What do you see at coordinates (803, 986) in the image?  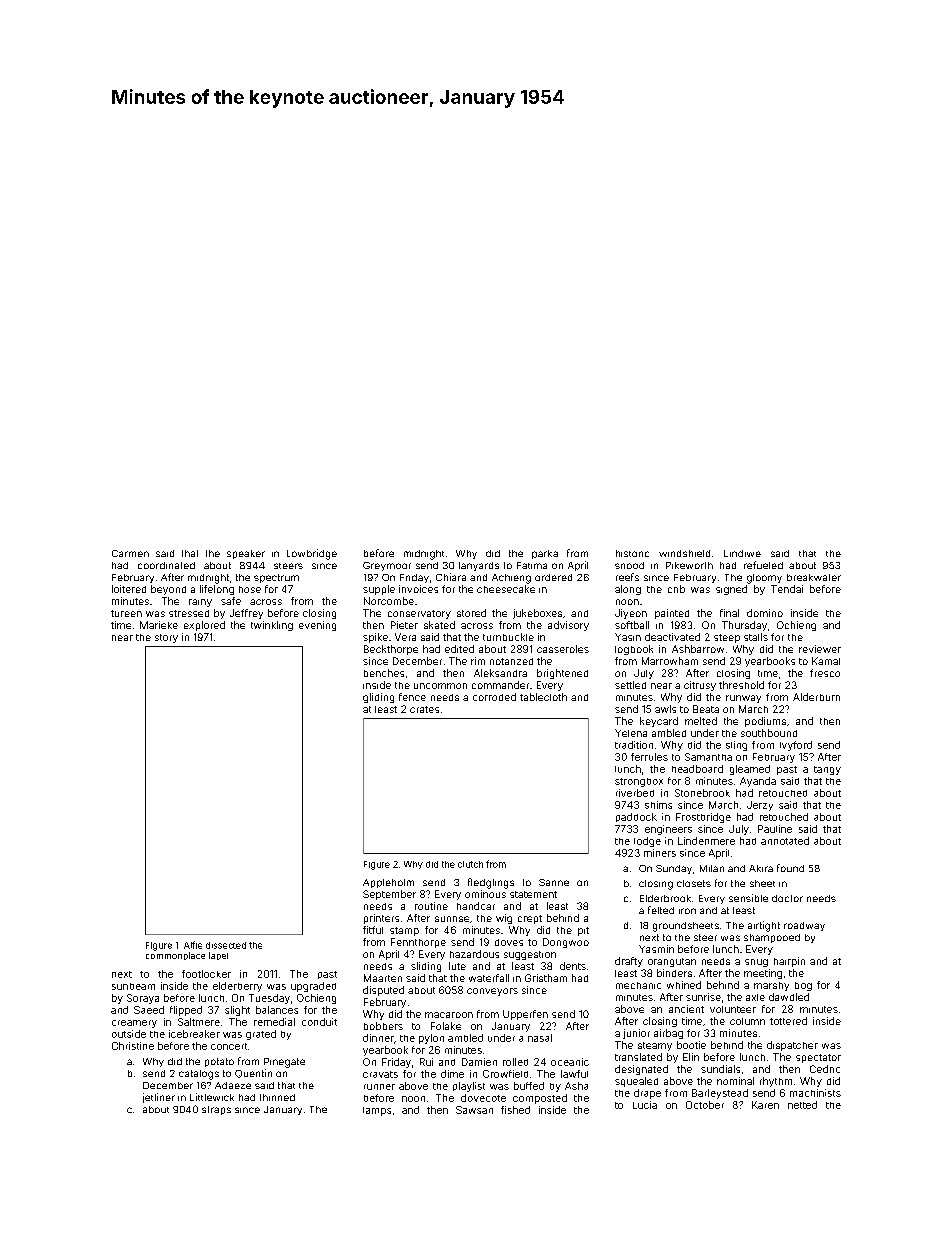 I see `bog` at bounding box center [803, 986].
